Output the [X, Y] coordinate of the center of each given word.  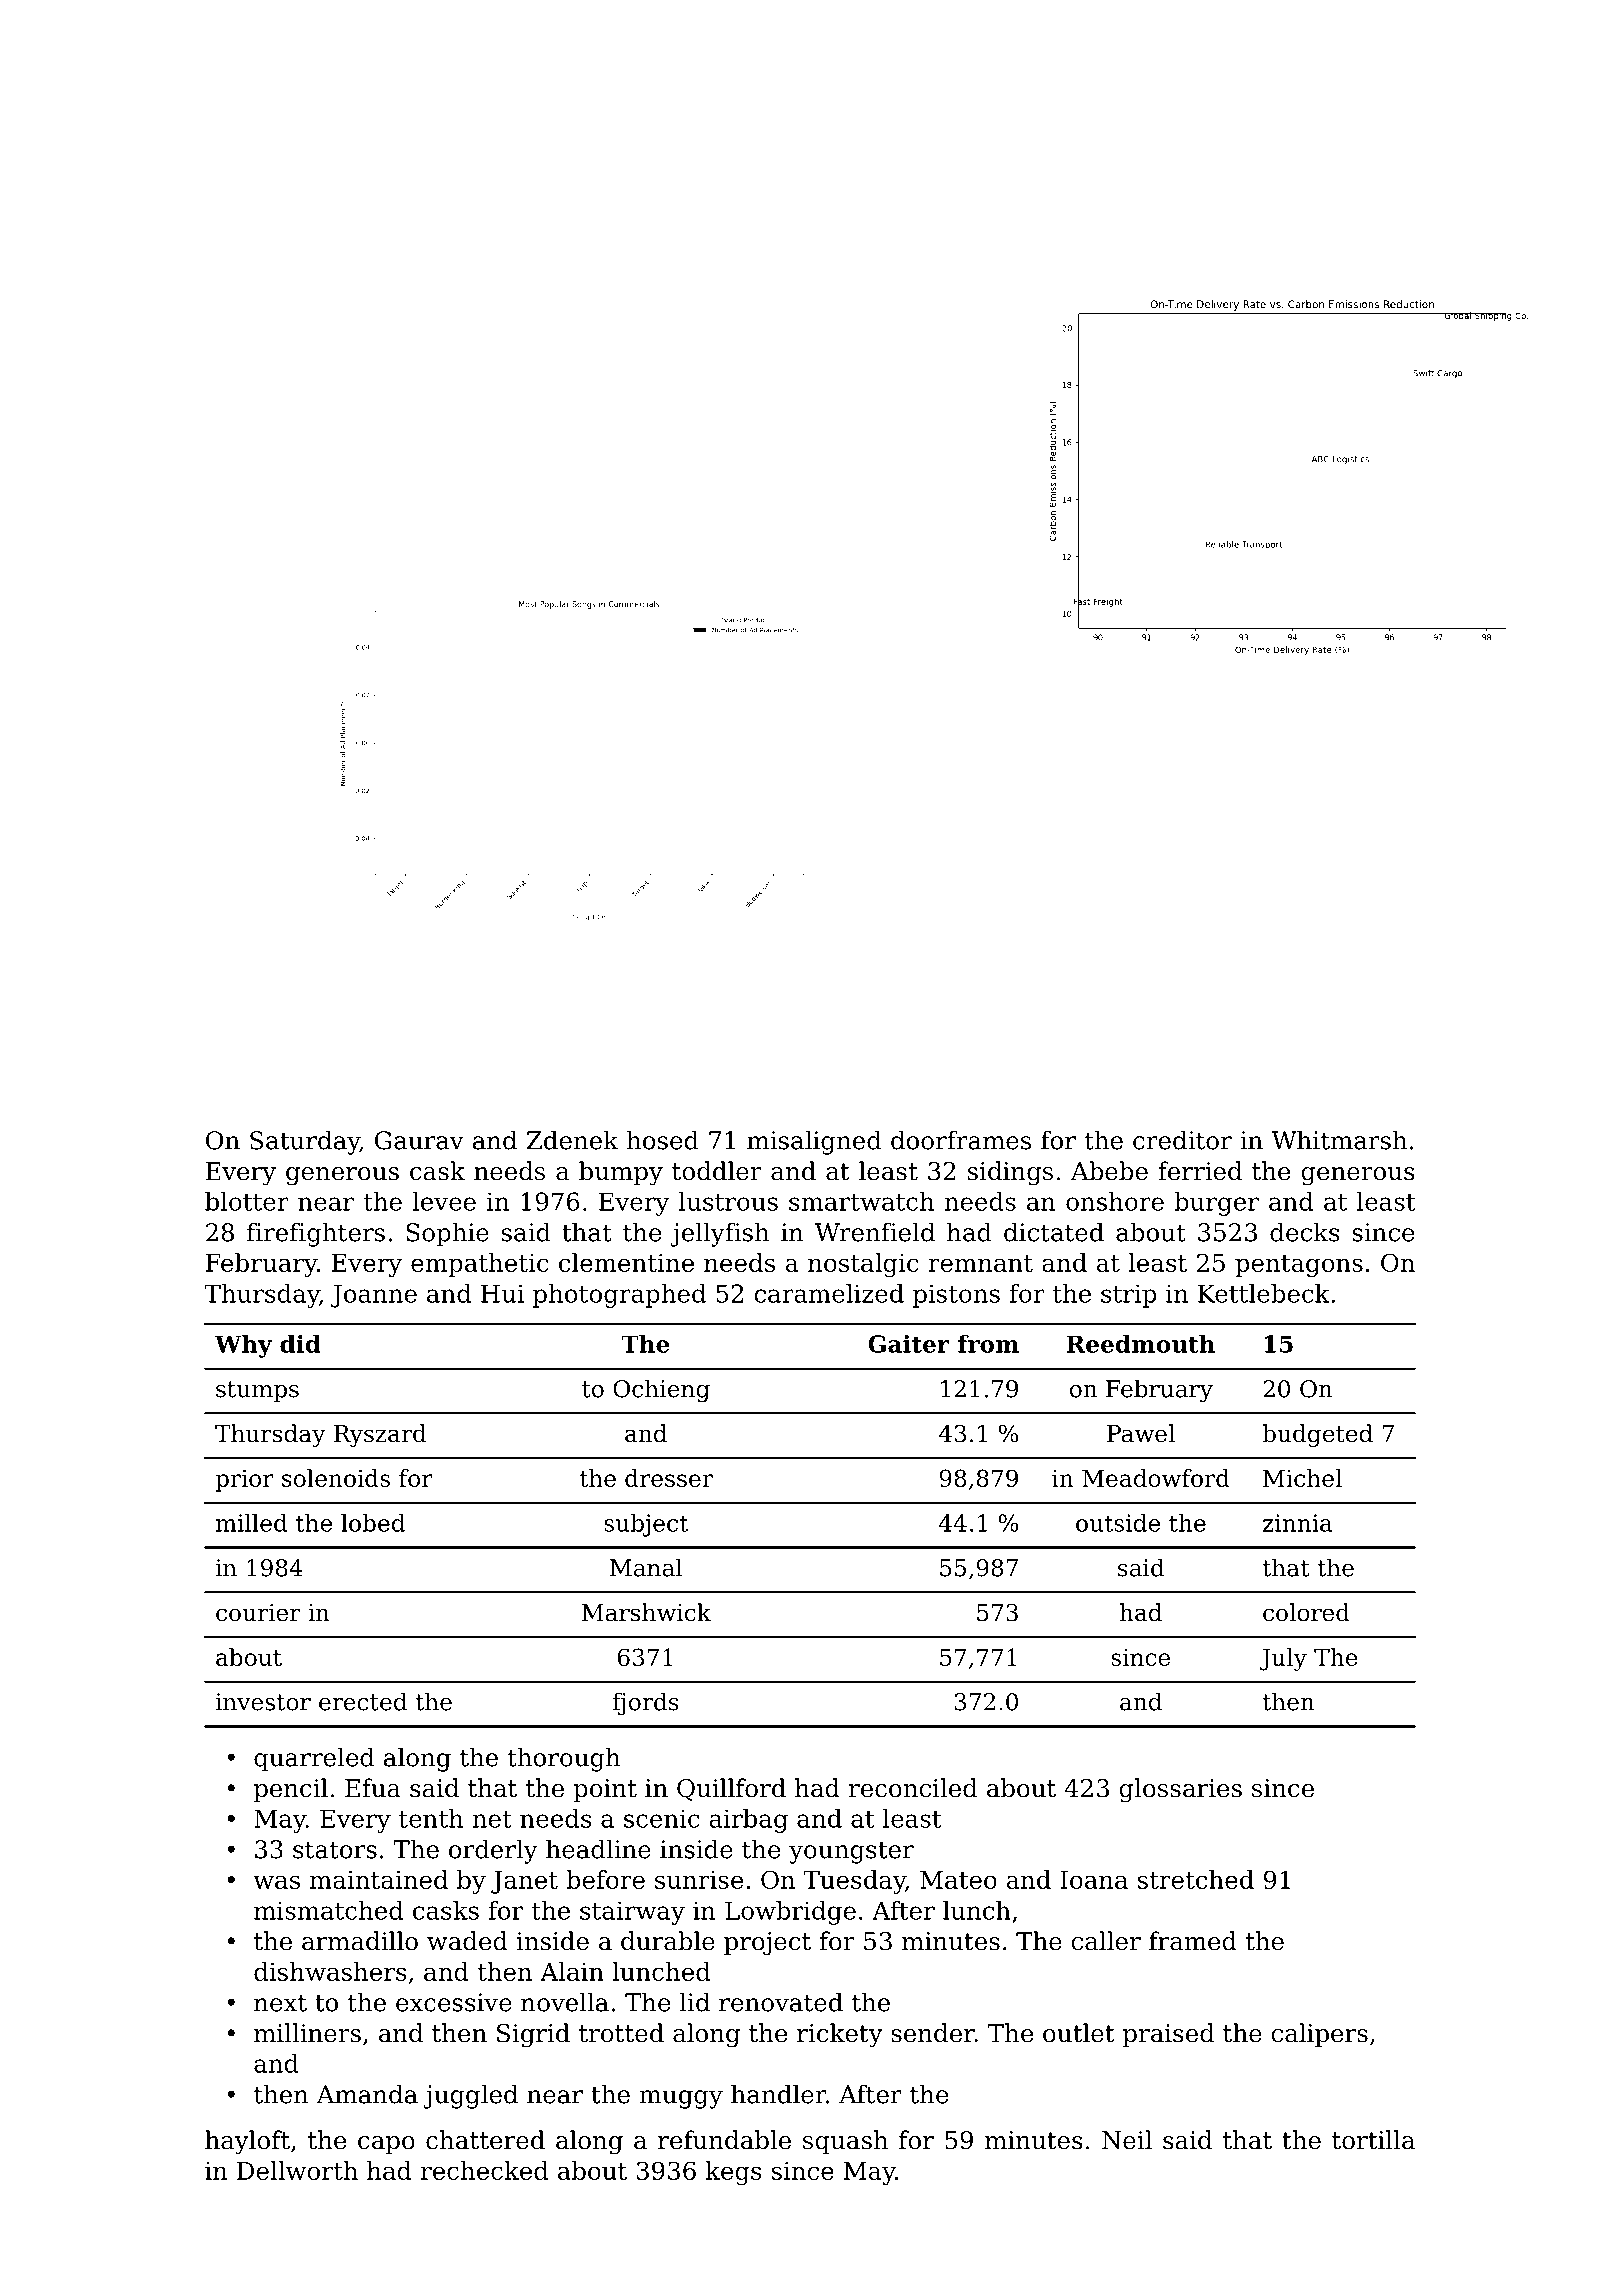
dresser [669, 1478]
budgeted [1317, 1435]
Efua [373, 1788]
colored [1306, 1612]
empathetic [480, 1265]
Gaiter [909, 1344]
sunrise [699, 1880]
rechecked [484, 2170]
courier [258, 1613]
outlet [1079, 2033]
